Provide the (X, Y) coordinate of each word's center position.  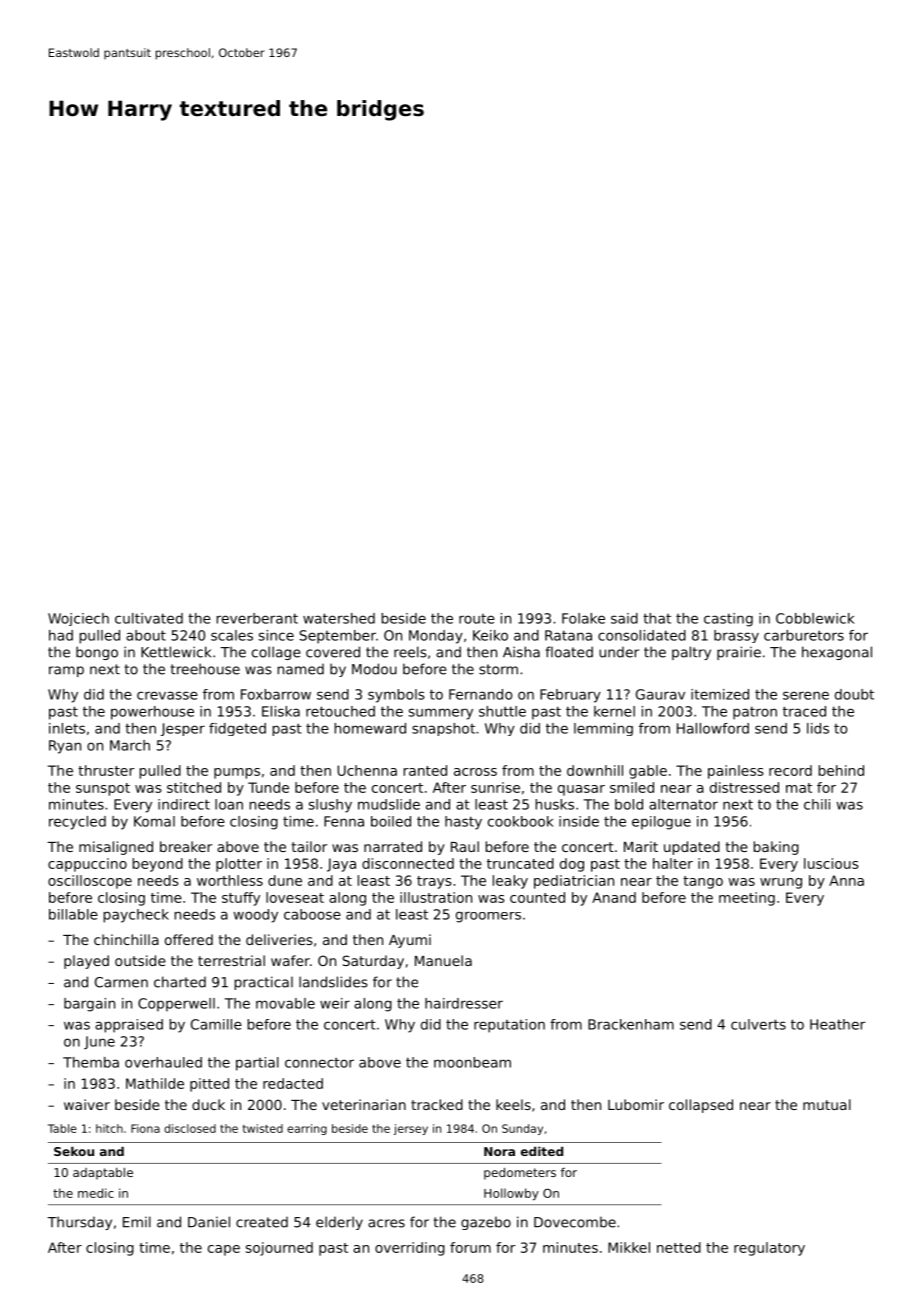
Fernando (480, 694)
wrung (781, 883)
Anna (846, 880)
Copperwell (176, 1005)
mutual (827, 1104)
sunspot (103, 789)
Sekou (74, 1151)
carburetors (804, 635)
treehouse (205, 669)
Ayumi (410, 941)
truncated (520, 863)
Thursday (79, 1223)
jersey (411, 1129)
